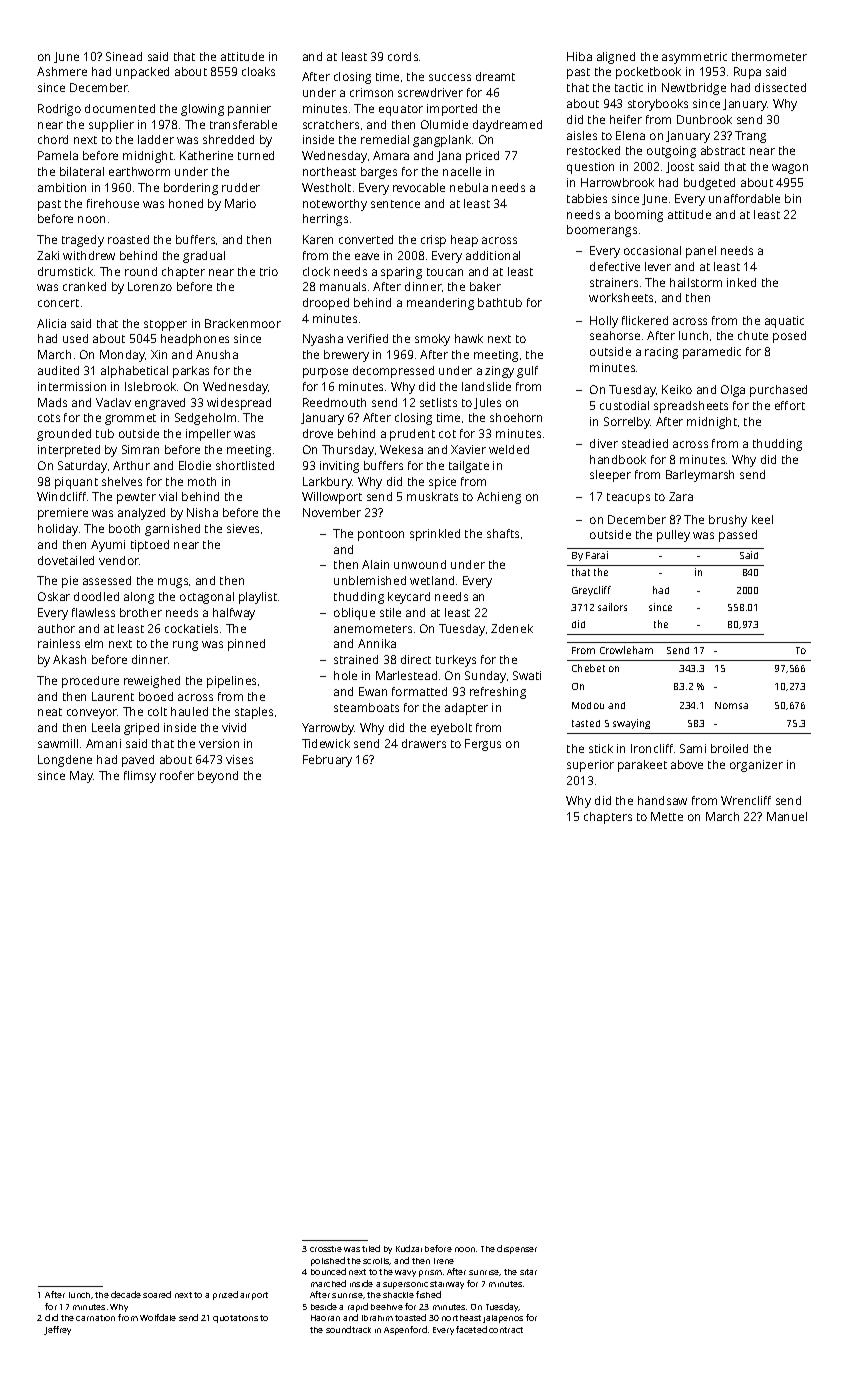  Describe the element at coordinates (405, 1330) in the screenshot. I see `Aspenford` at that location.
